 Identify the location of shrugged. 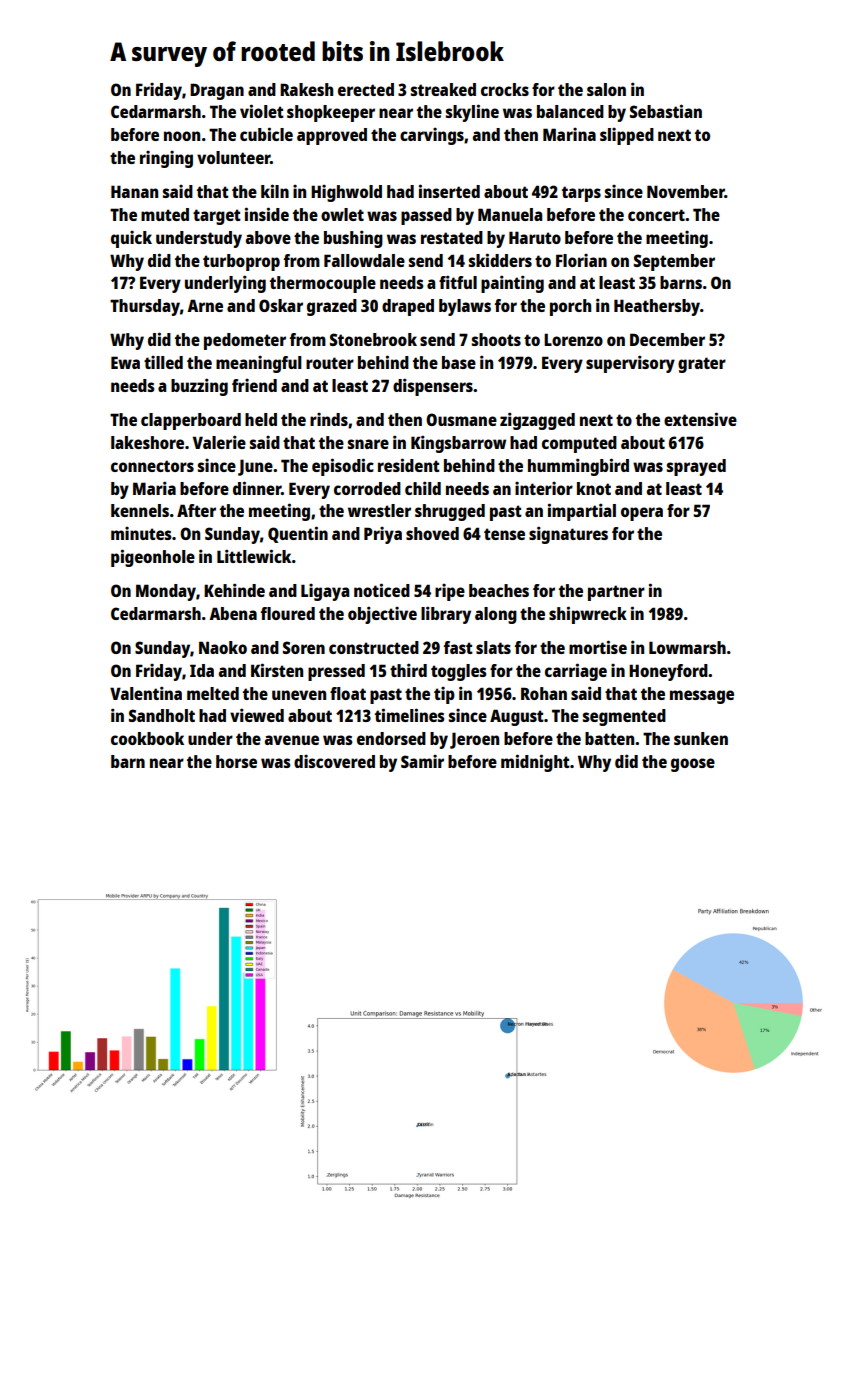
(450, 512).
